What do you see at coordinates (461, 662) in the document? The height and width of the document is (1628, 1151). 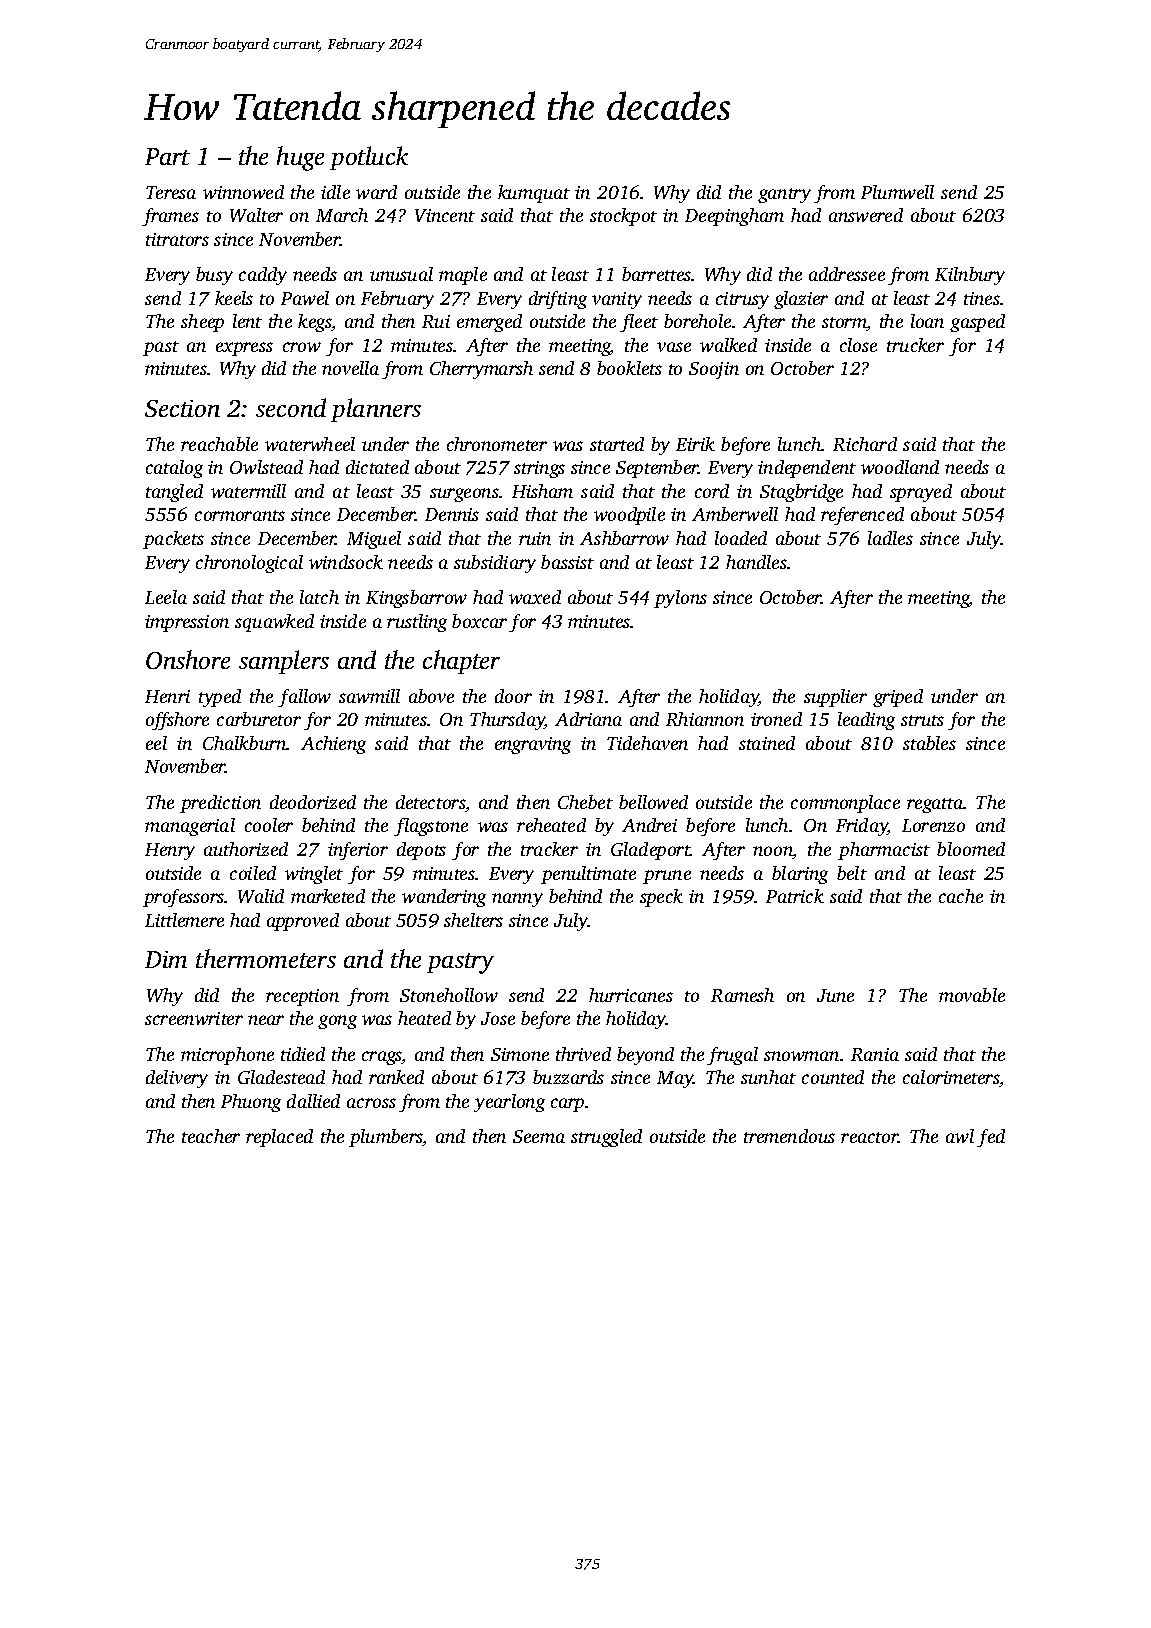 I see `chapter` at bounding box center [461, 662].
